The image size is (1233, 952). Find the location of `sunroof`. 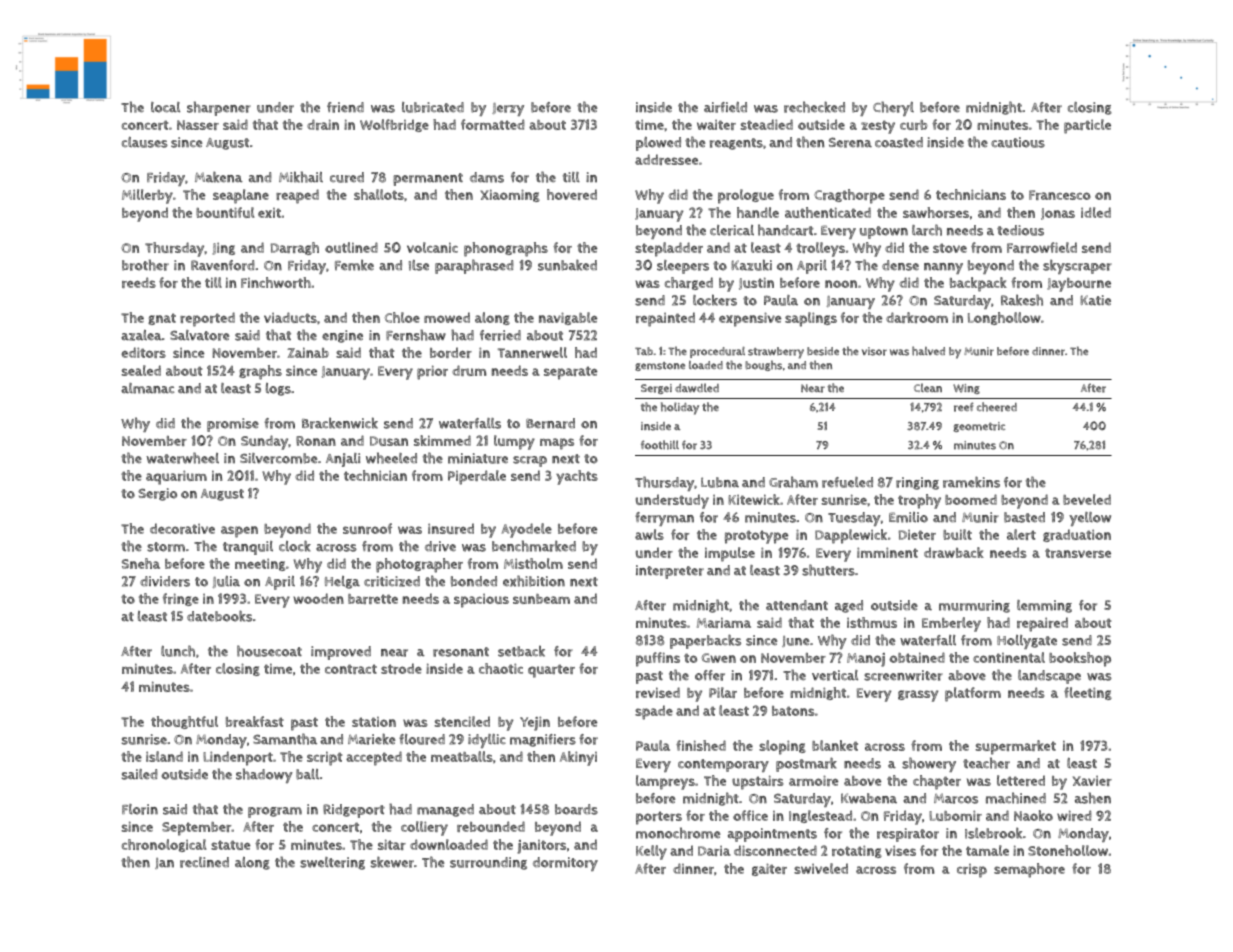

sunroof is located at coordinates (367, 528).
